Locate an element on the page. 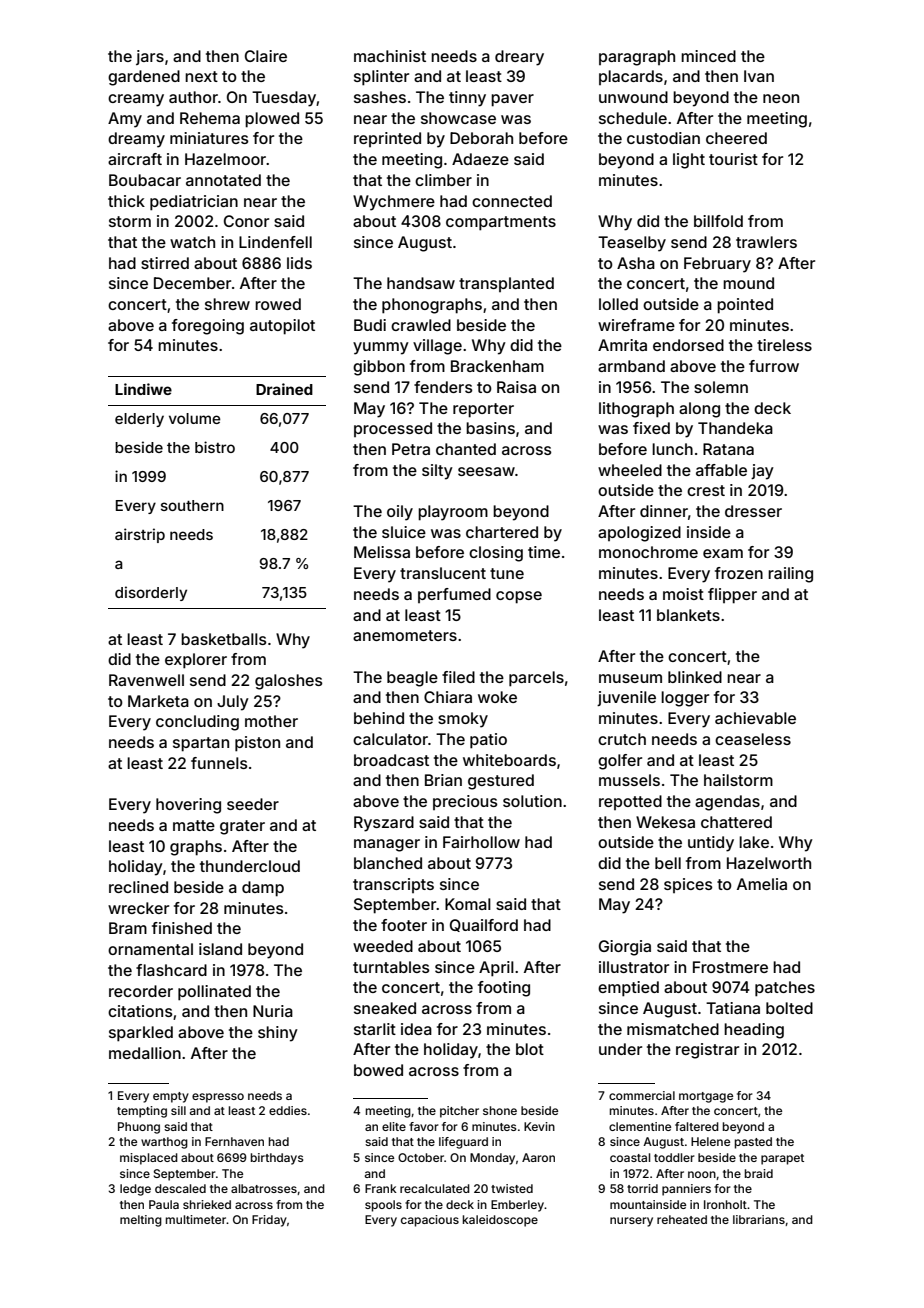 Image resolution: width=924 pixels, height=1308 pixels. anemometers is located at coordinates (405, 635).
